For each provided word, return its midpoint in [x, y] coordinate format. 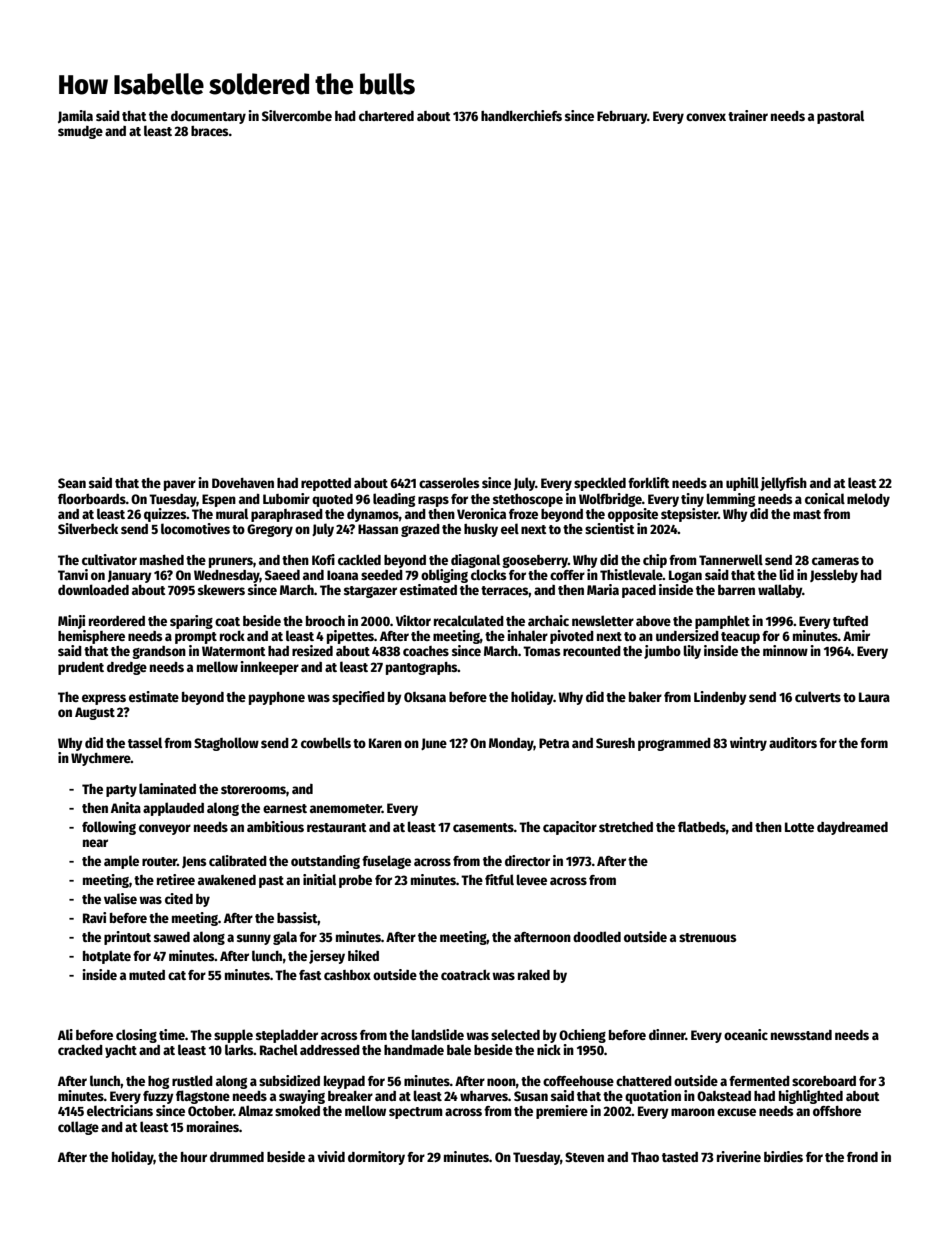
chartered [386, 116]
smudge [80, 132]
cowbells [326, 742]
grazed [420, 530]
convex [706, 117]
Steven [584, 1157]
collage [78, 1128]
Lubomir [286, 498]
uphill [742, 484]
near [95, 843]
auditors [793, 742]
